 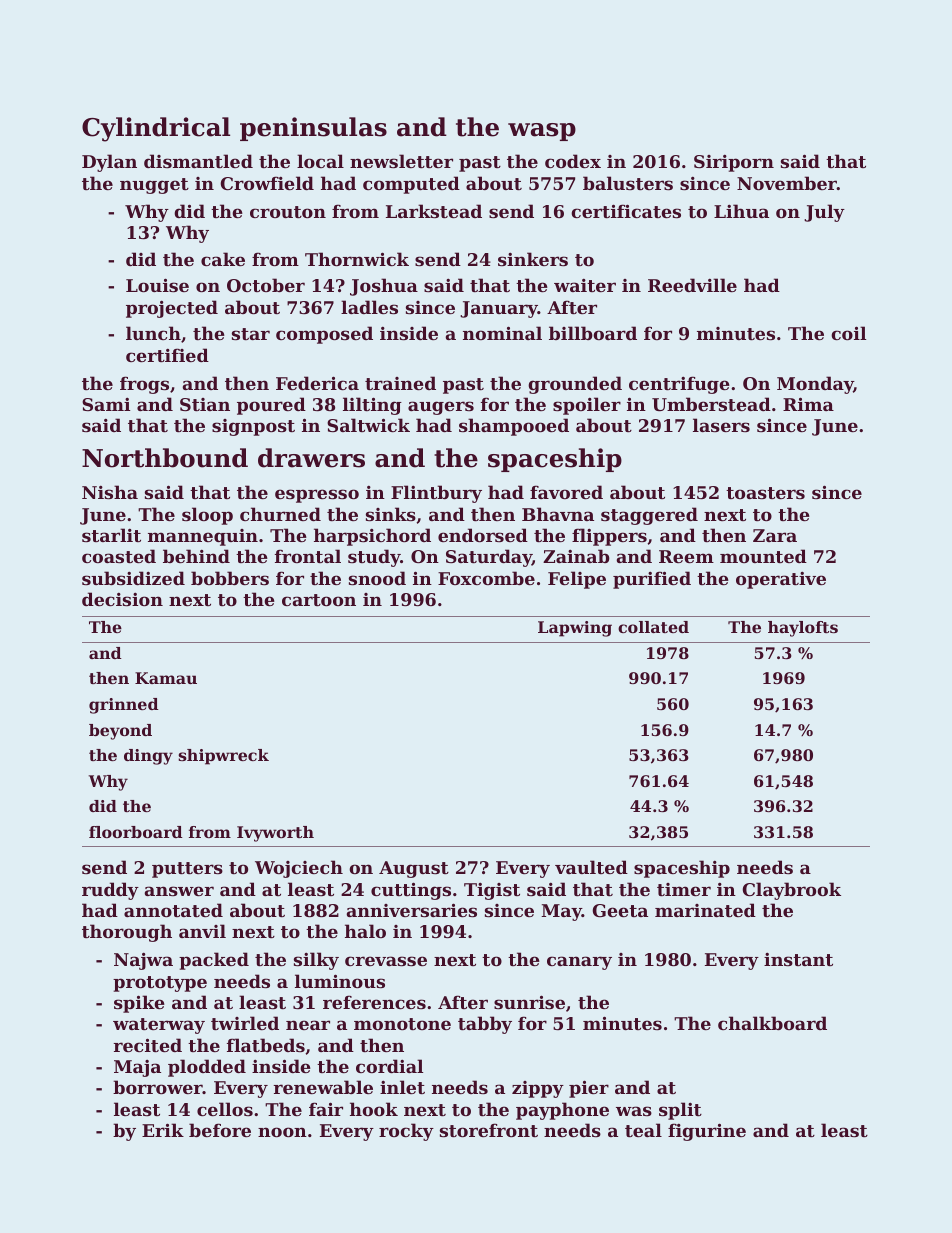 I want to click on renewable, so click(x=323, y=1087).
